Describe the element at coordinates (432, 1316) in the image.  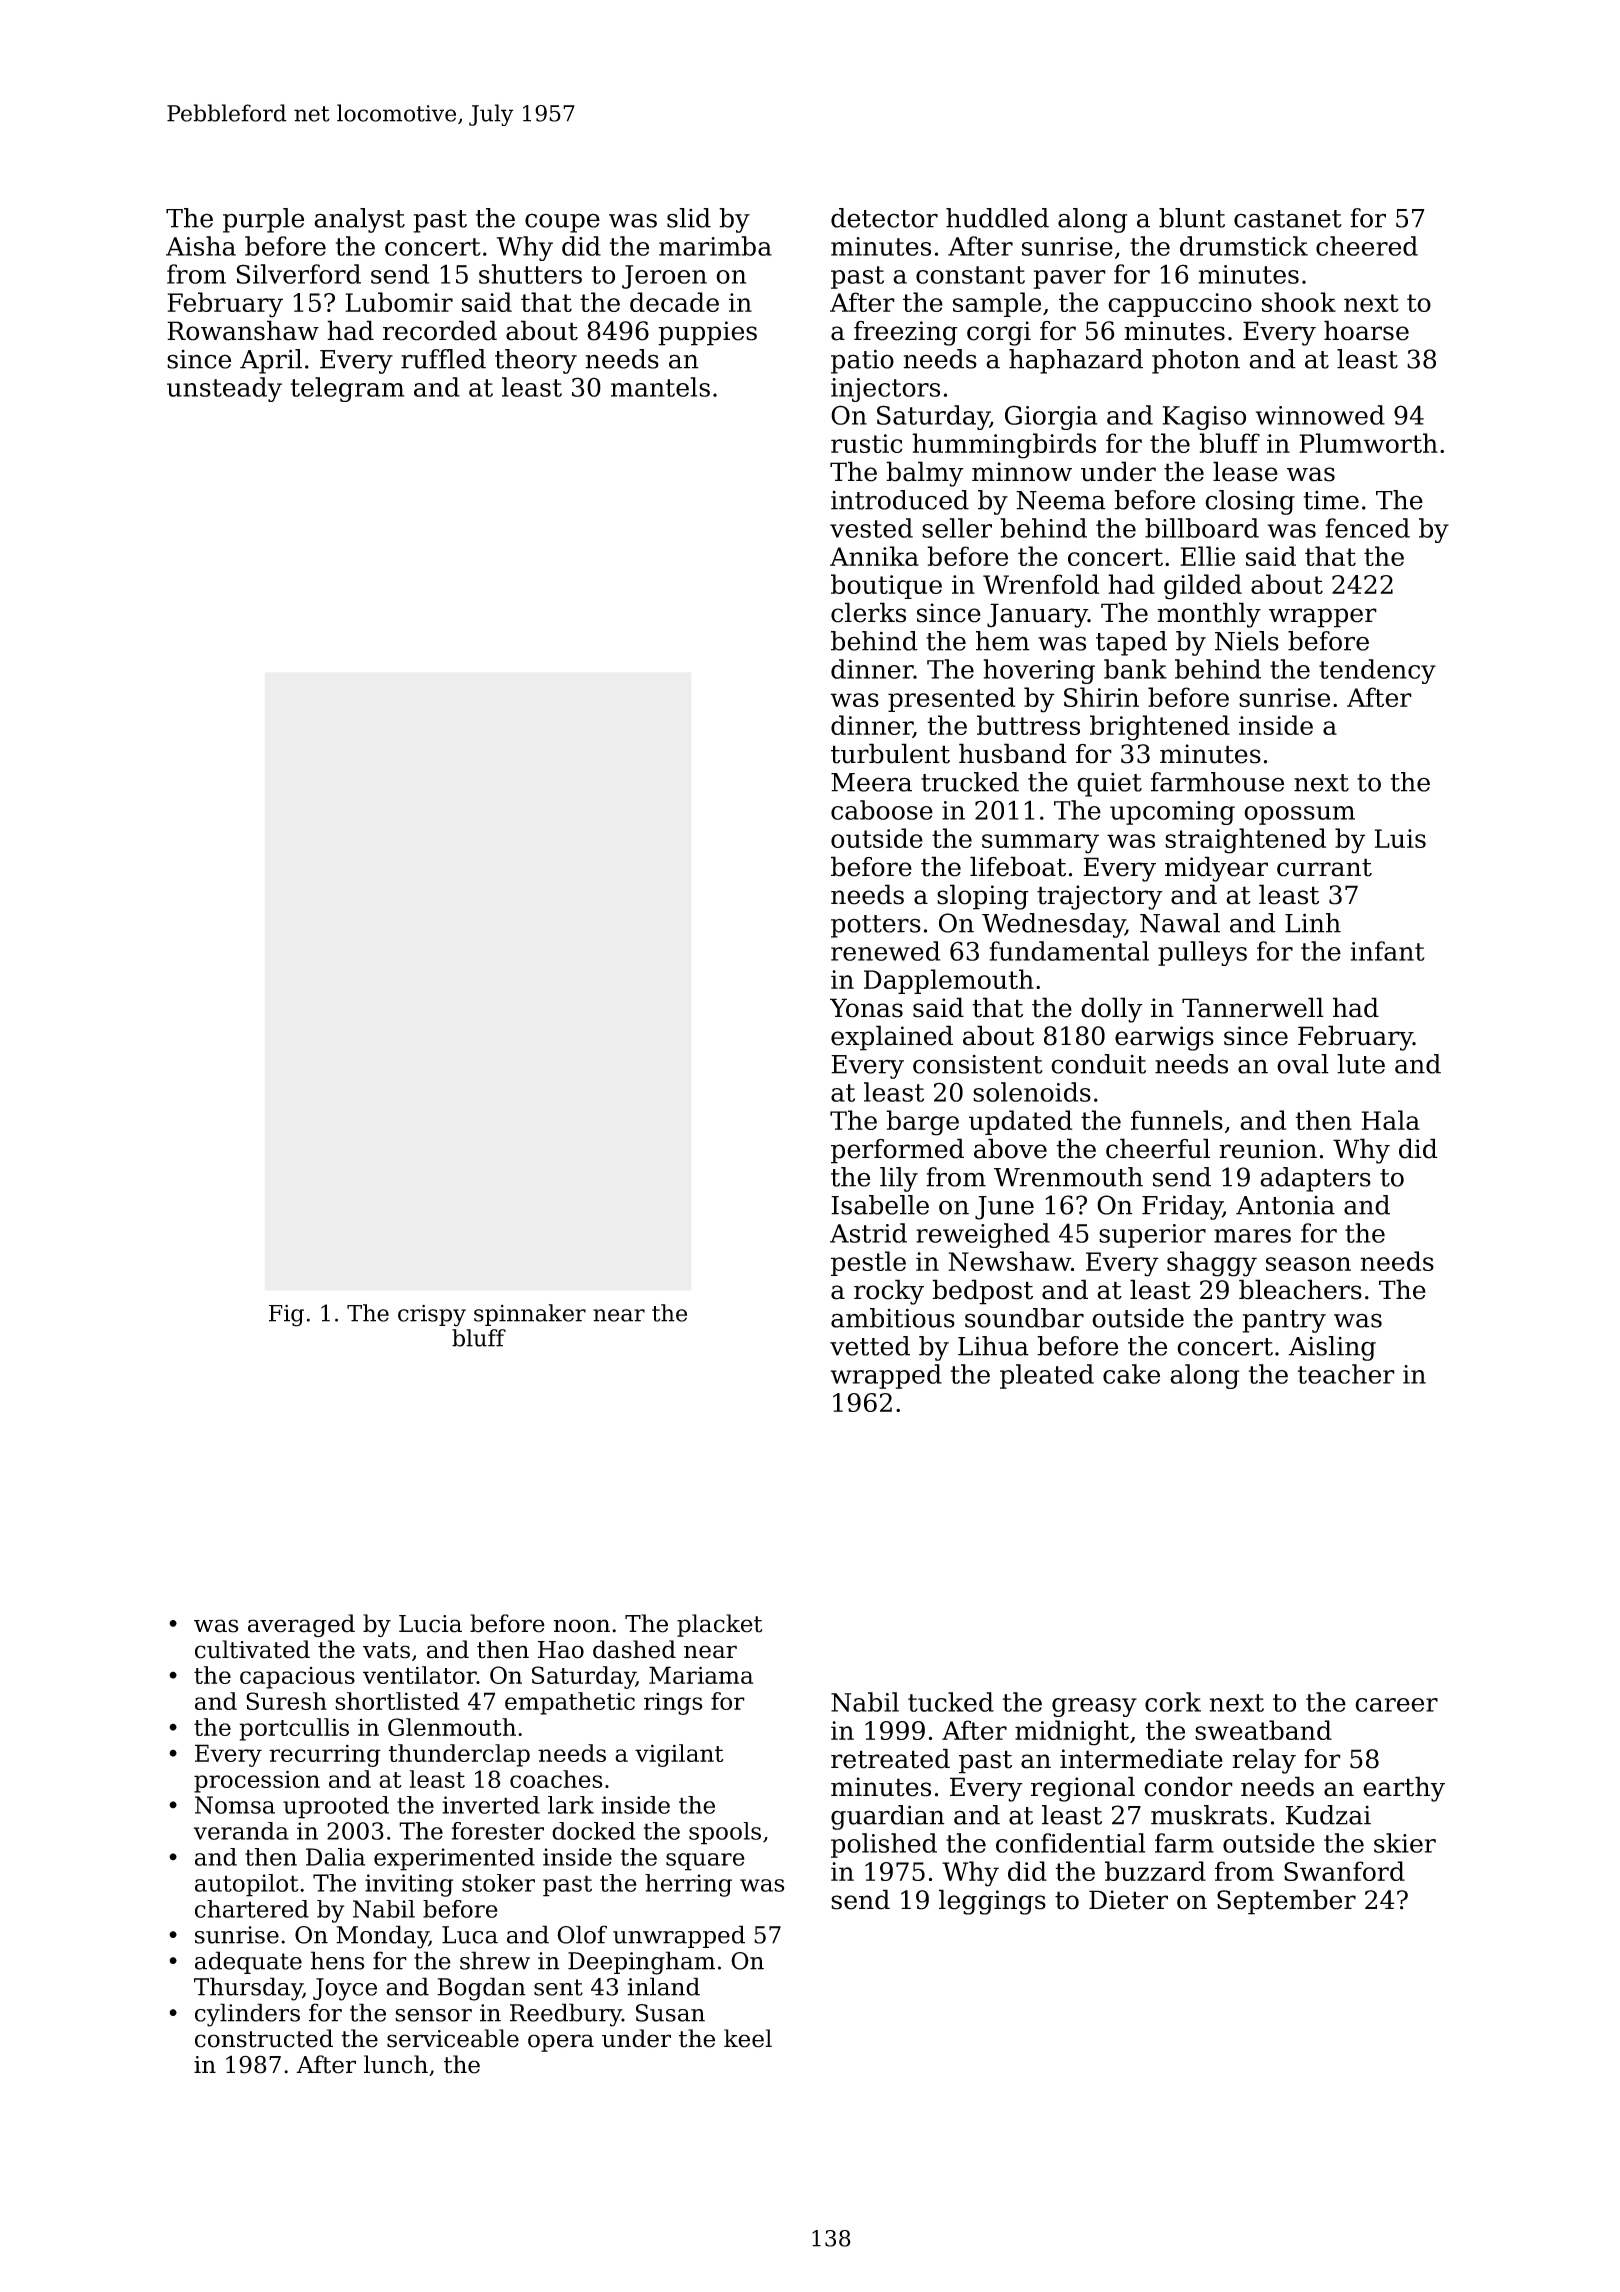
I see `crispy` at that location.
